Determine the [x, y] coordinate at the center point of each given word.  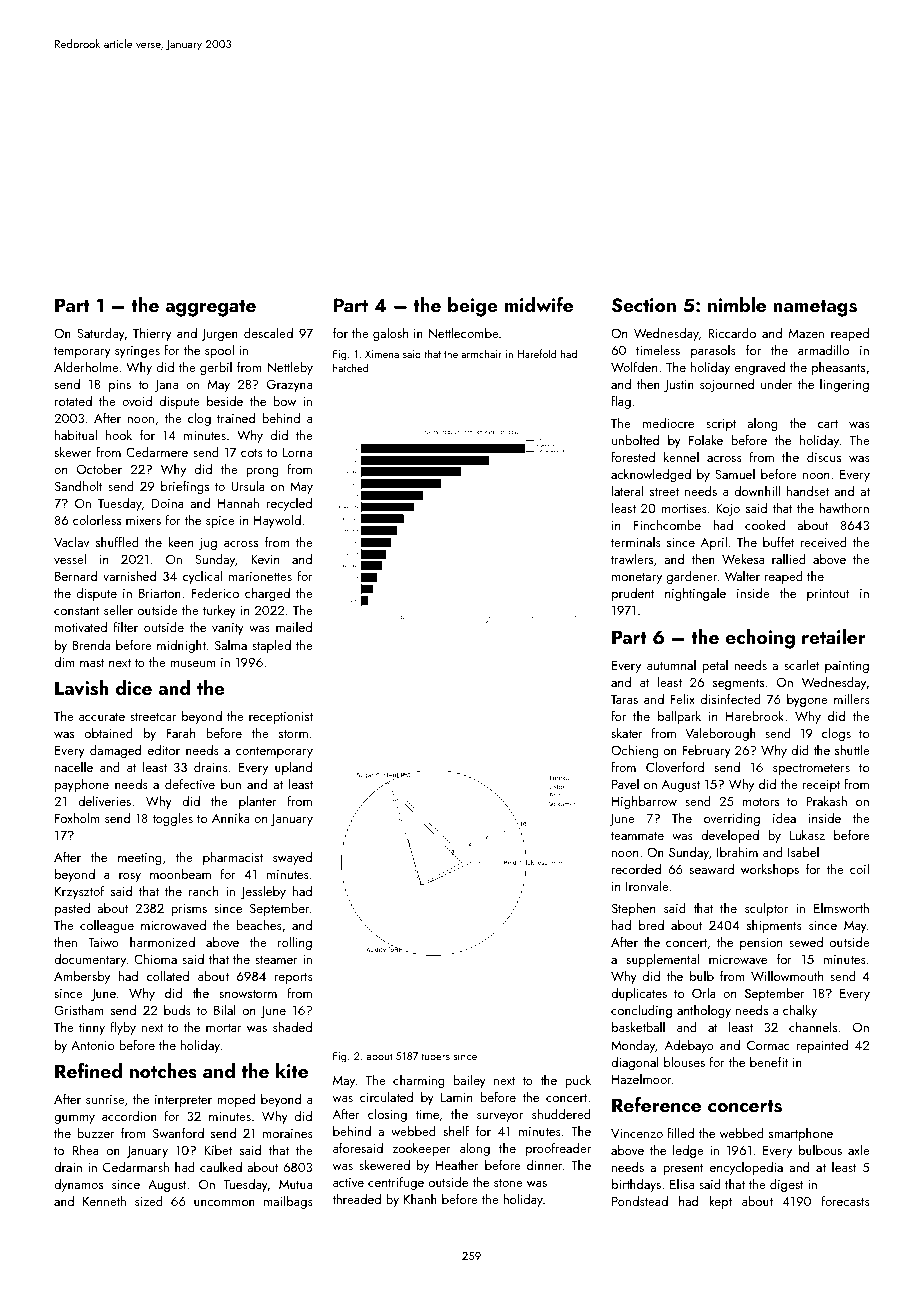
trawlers [632, 558]
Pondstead [640, 1201]
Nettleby [290, 368]
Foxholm [77, 817]
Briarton [160, 593]
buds [177, 1010]
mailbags [288, 1202]
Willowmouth [787, 976]
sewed [806, 941]
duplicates [639, 994]
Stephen [633, 909]
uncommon [224, 1203]
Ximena [382, 354]
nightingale [695, 594]
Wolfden [634, 366]
